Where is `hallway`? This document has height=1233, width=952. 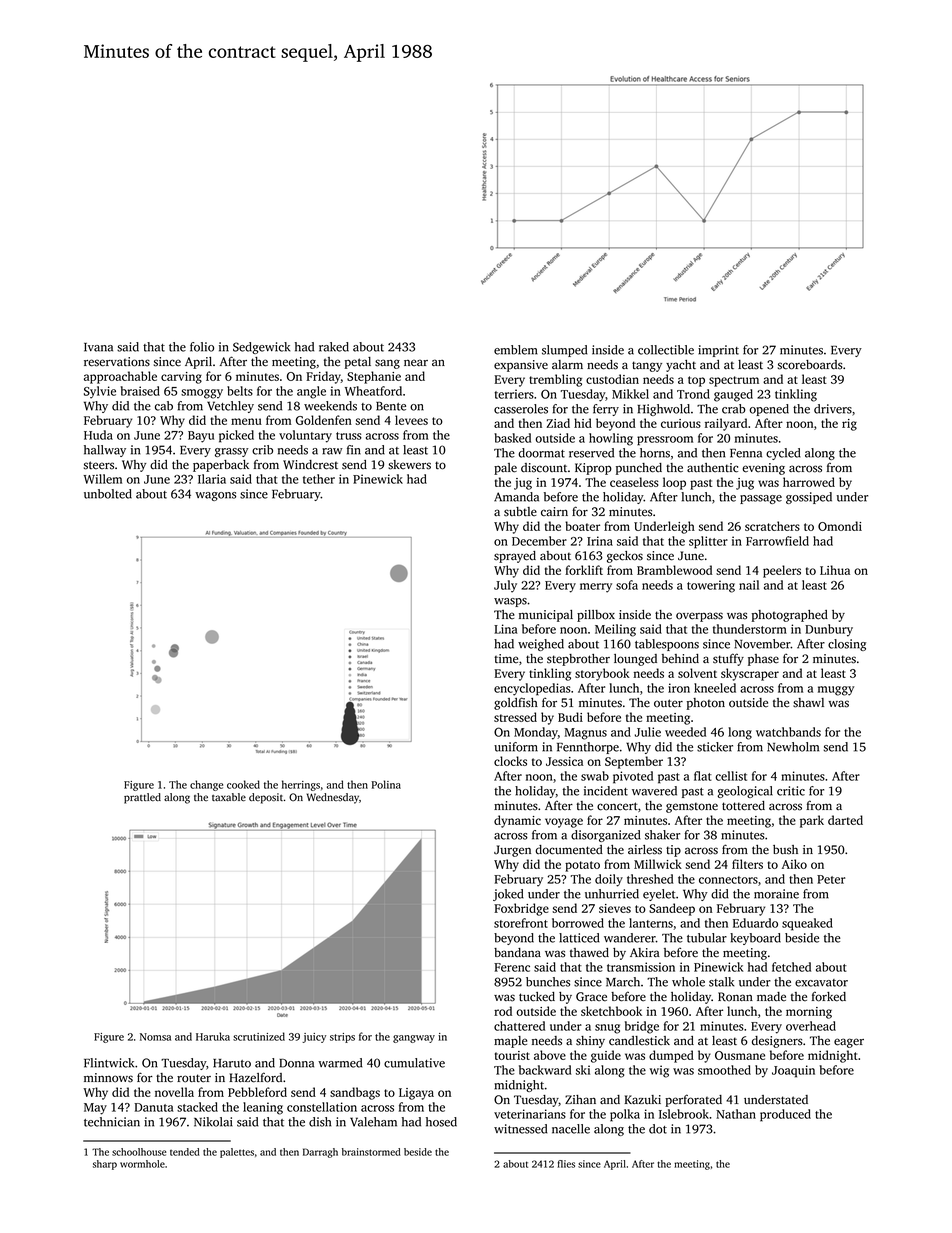 hallway is located at coordinates (105, 451).
